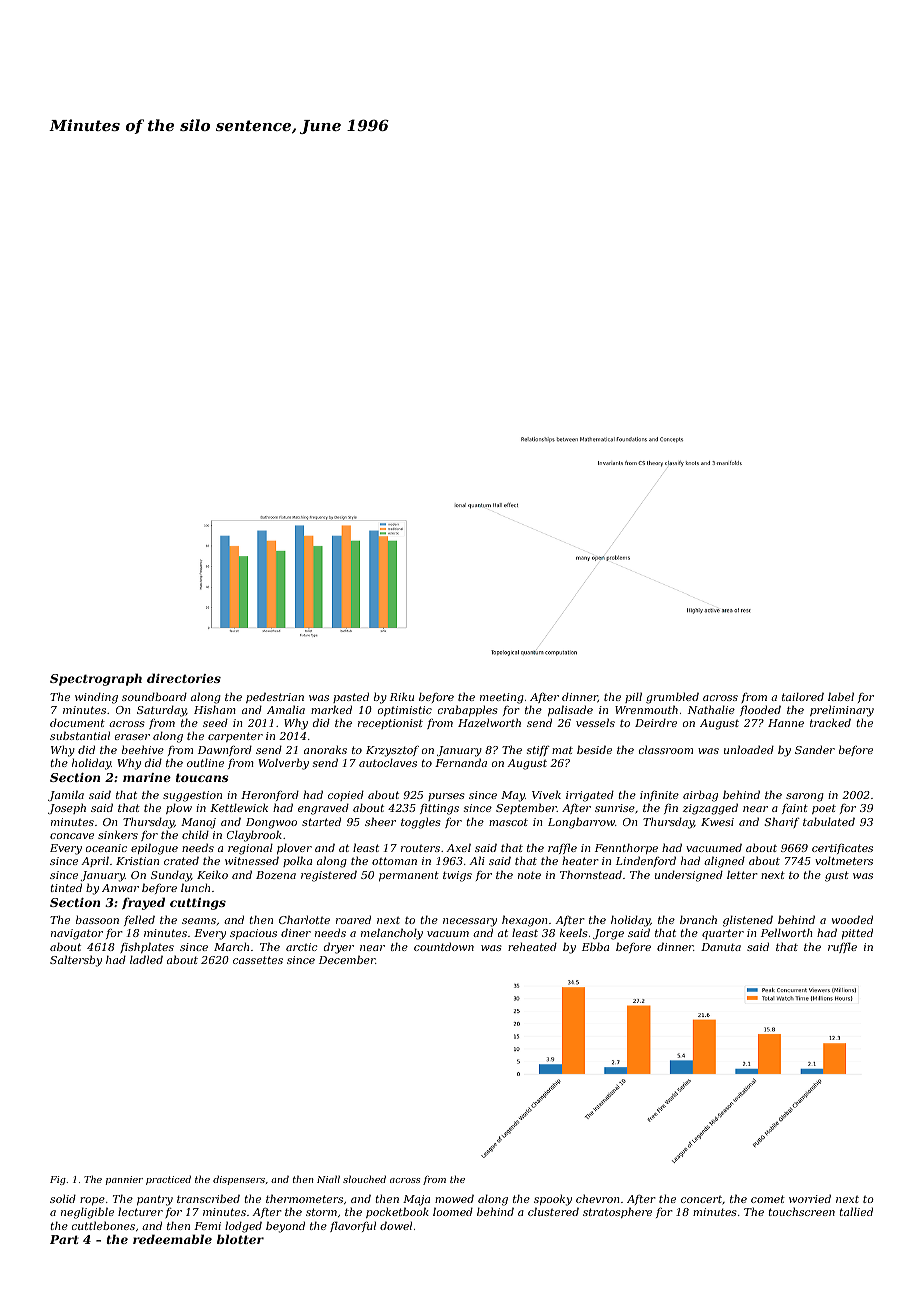 This image has width=924, height=1308. I want to click on winding, so click(96, 698).
